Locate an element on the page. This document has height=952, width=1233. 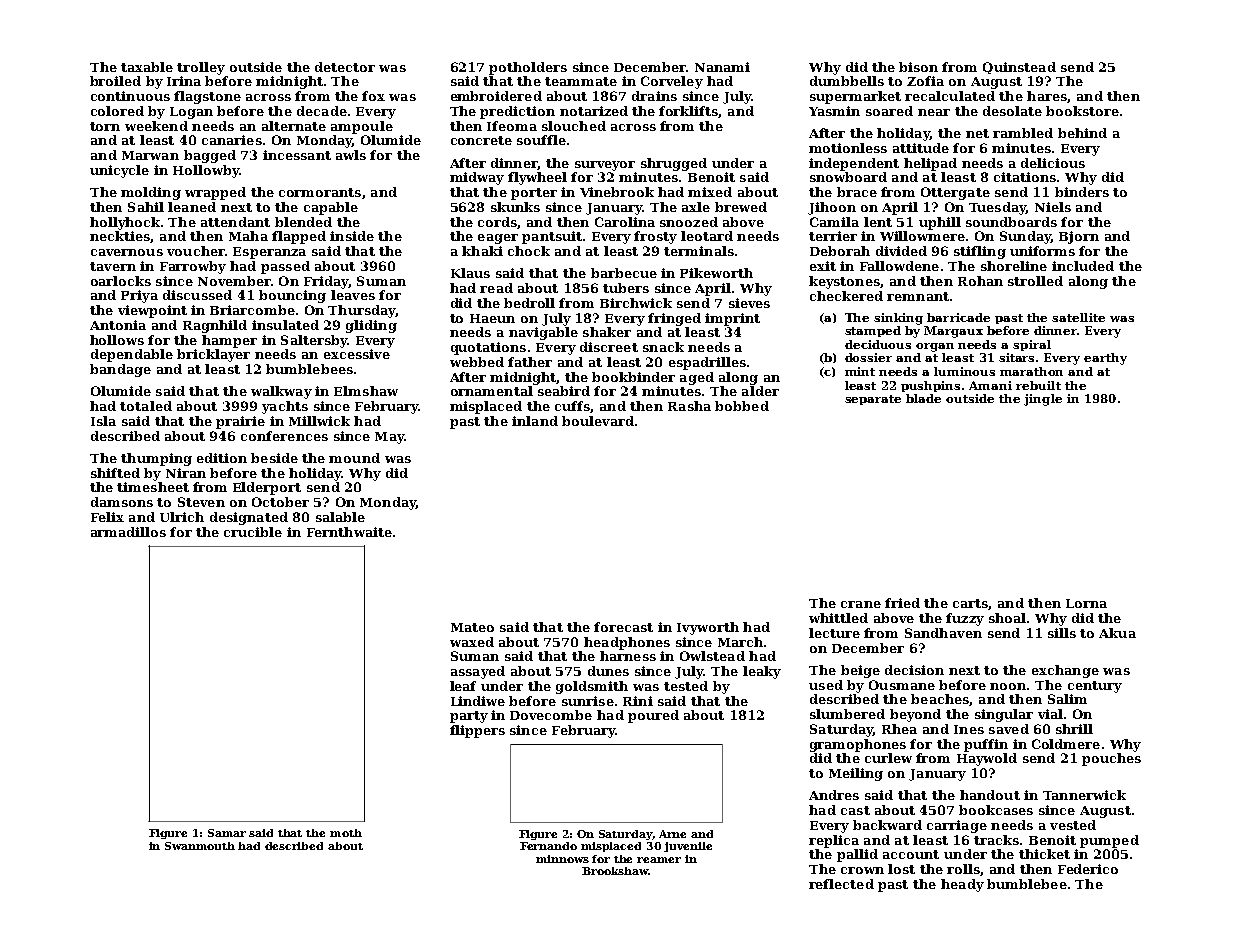
bison is located at coordinates (918, 67).
